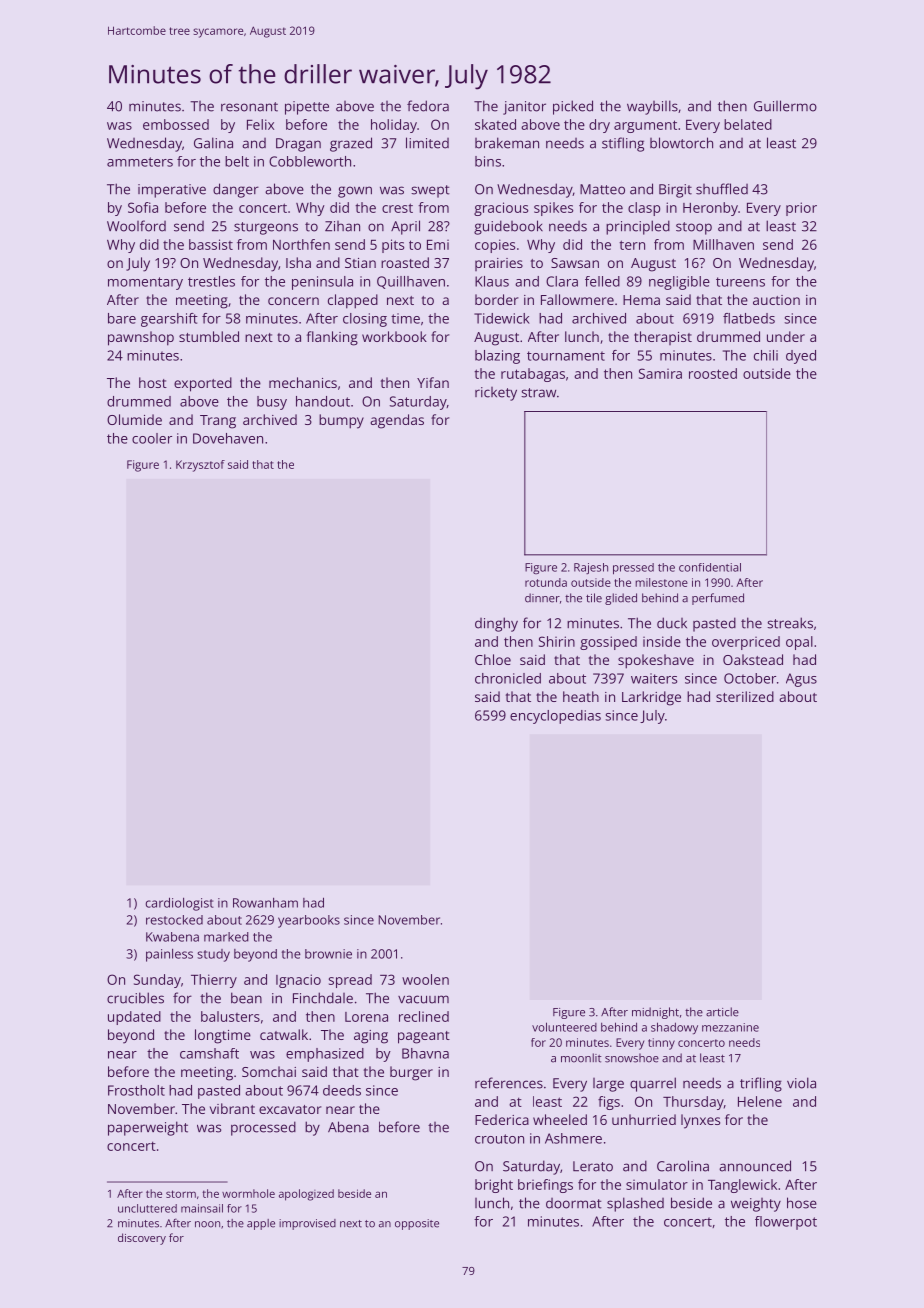  I want to click on sterilized, so click(745, 696).
